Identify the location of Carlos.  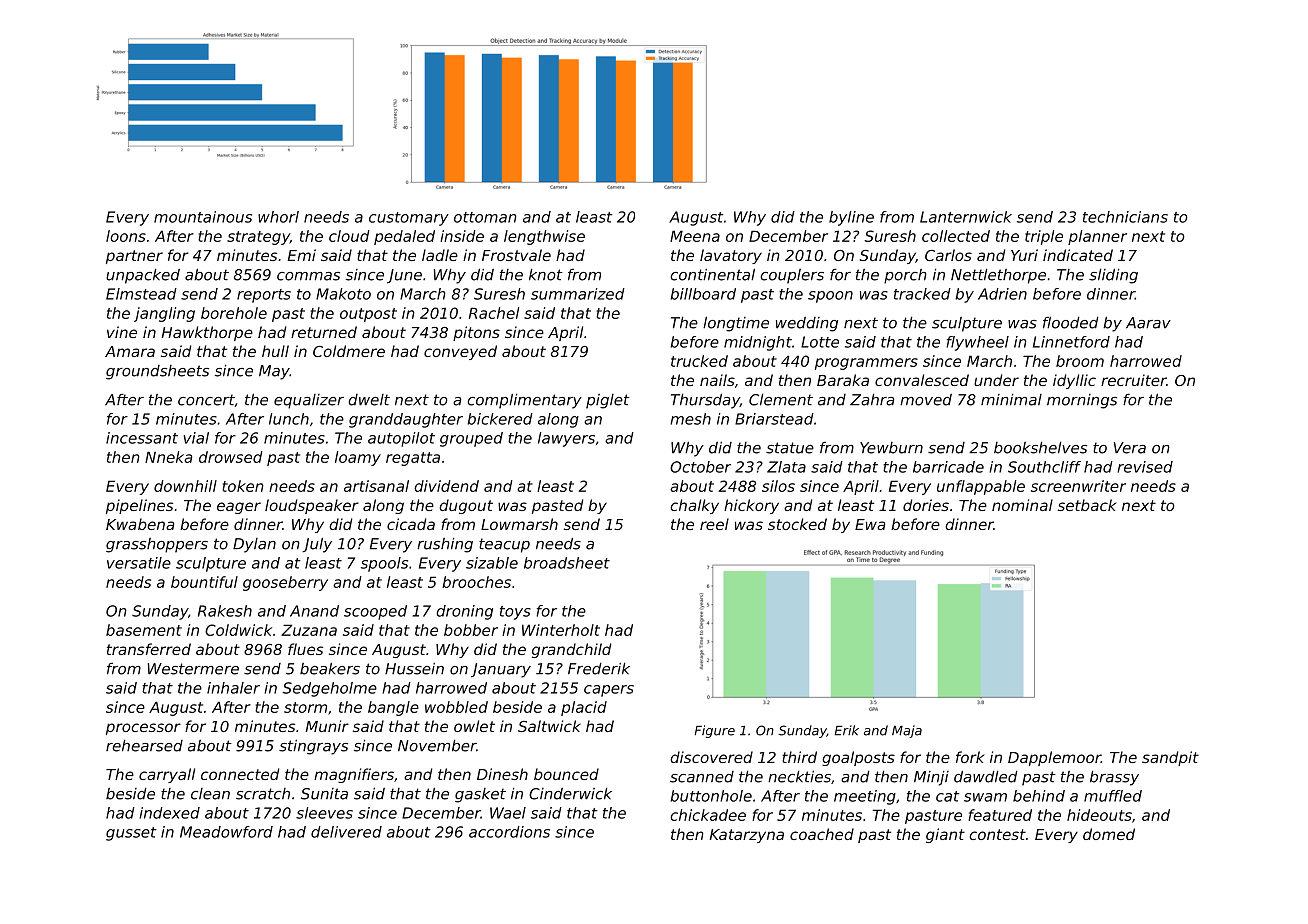
(948, 255).
